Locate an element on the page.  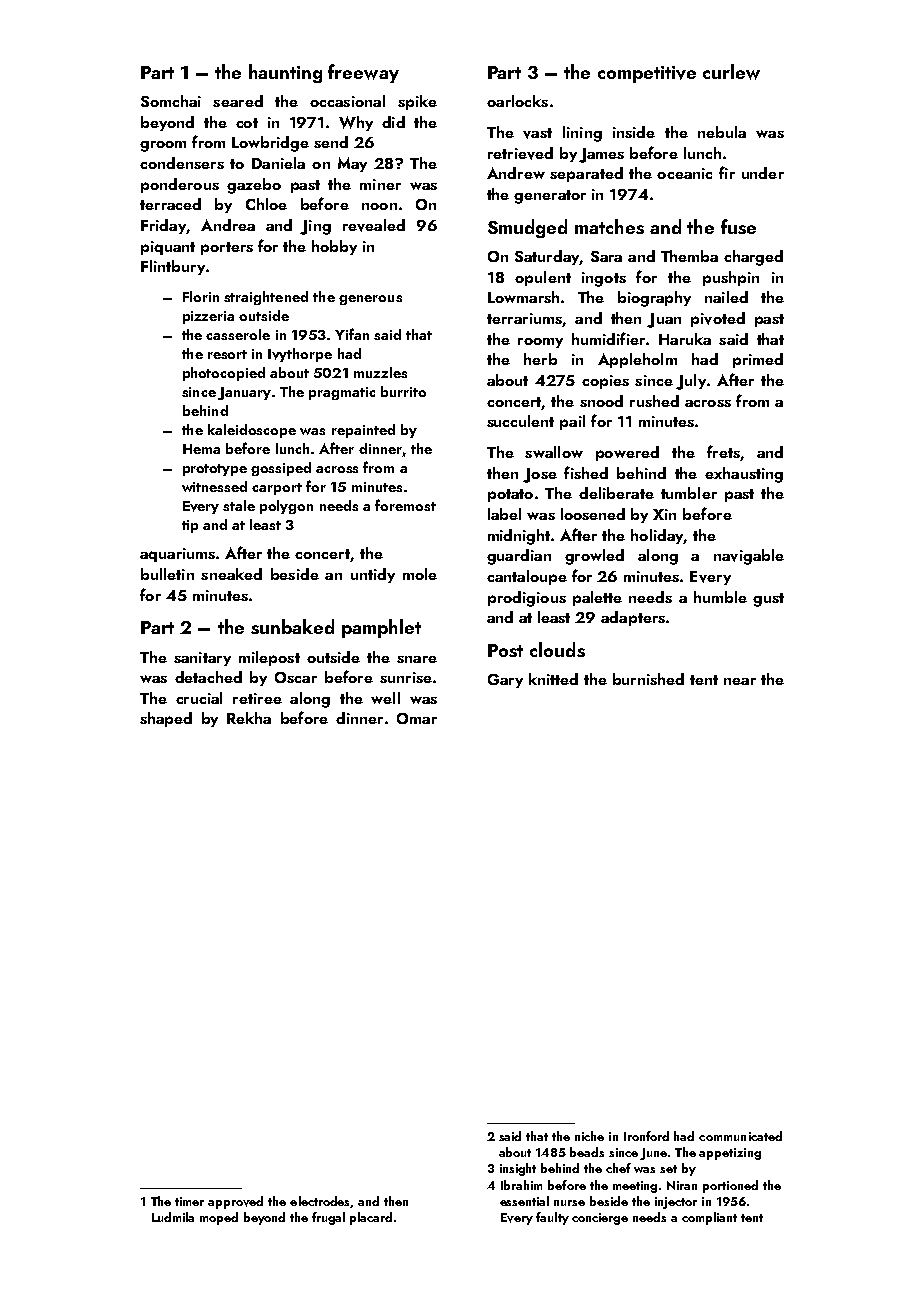
Ironford is located at coordinates (646, 1136).
